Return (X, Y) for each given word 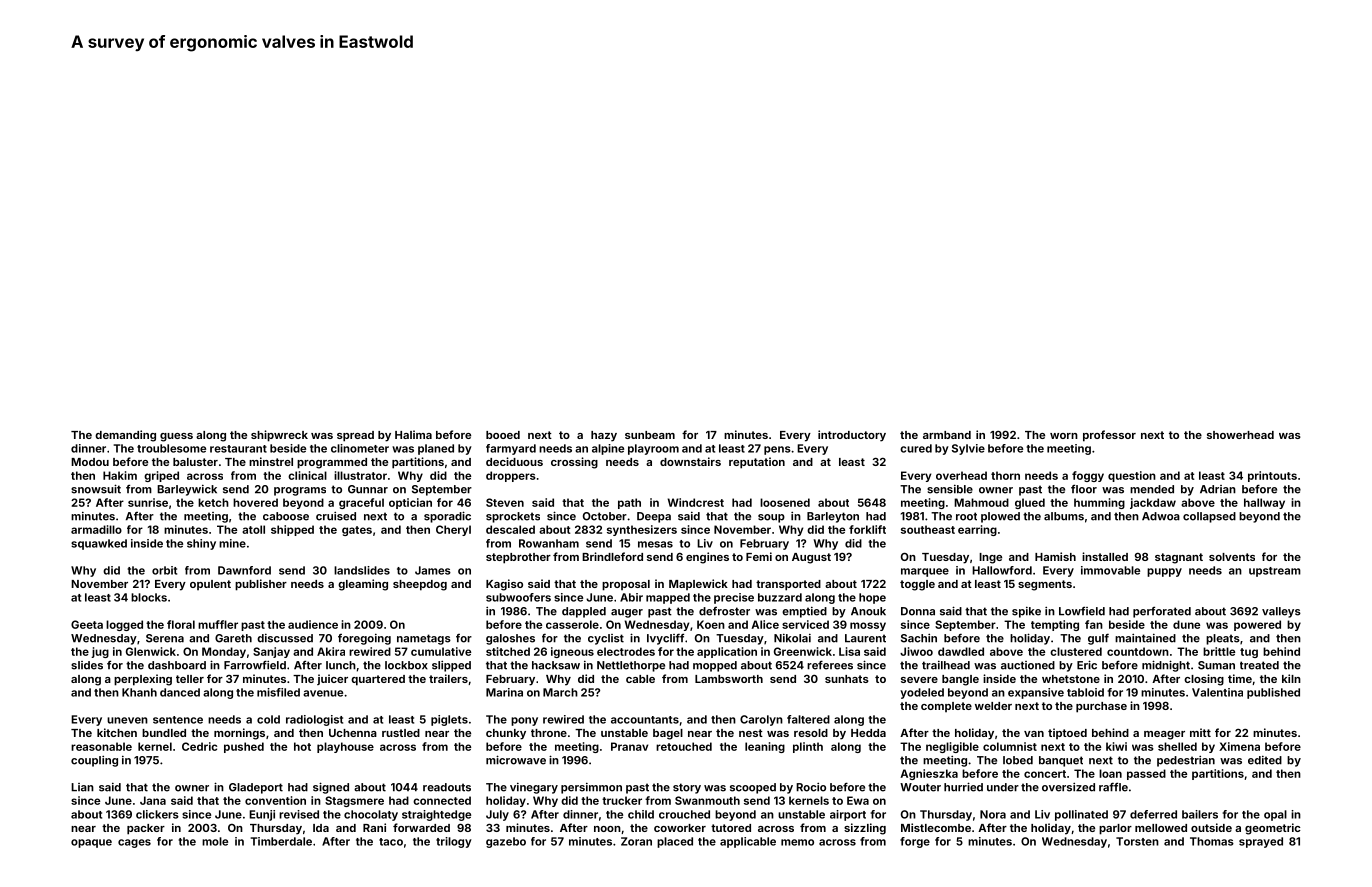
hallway (1264, 503)
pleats (1223, 639)
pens (777, 450)
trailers (448, 678)
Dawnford (244, 570)
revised (299, 814)
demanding (125, 436)
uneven (127, 720)
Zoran (636, 841)
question (1132, 476)
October (605, 516)
